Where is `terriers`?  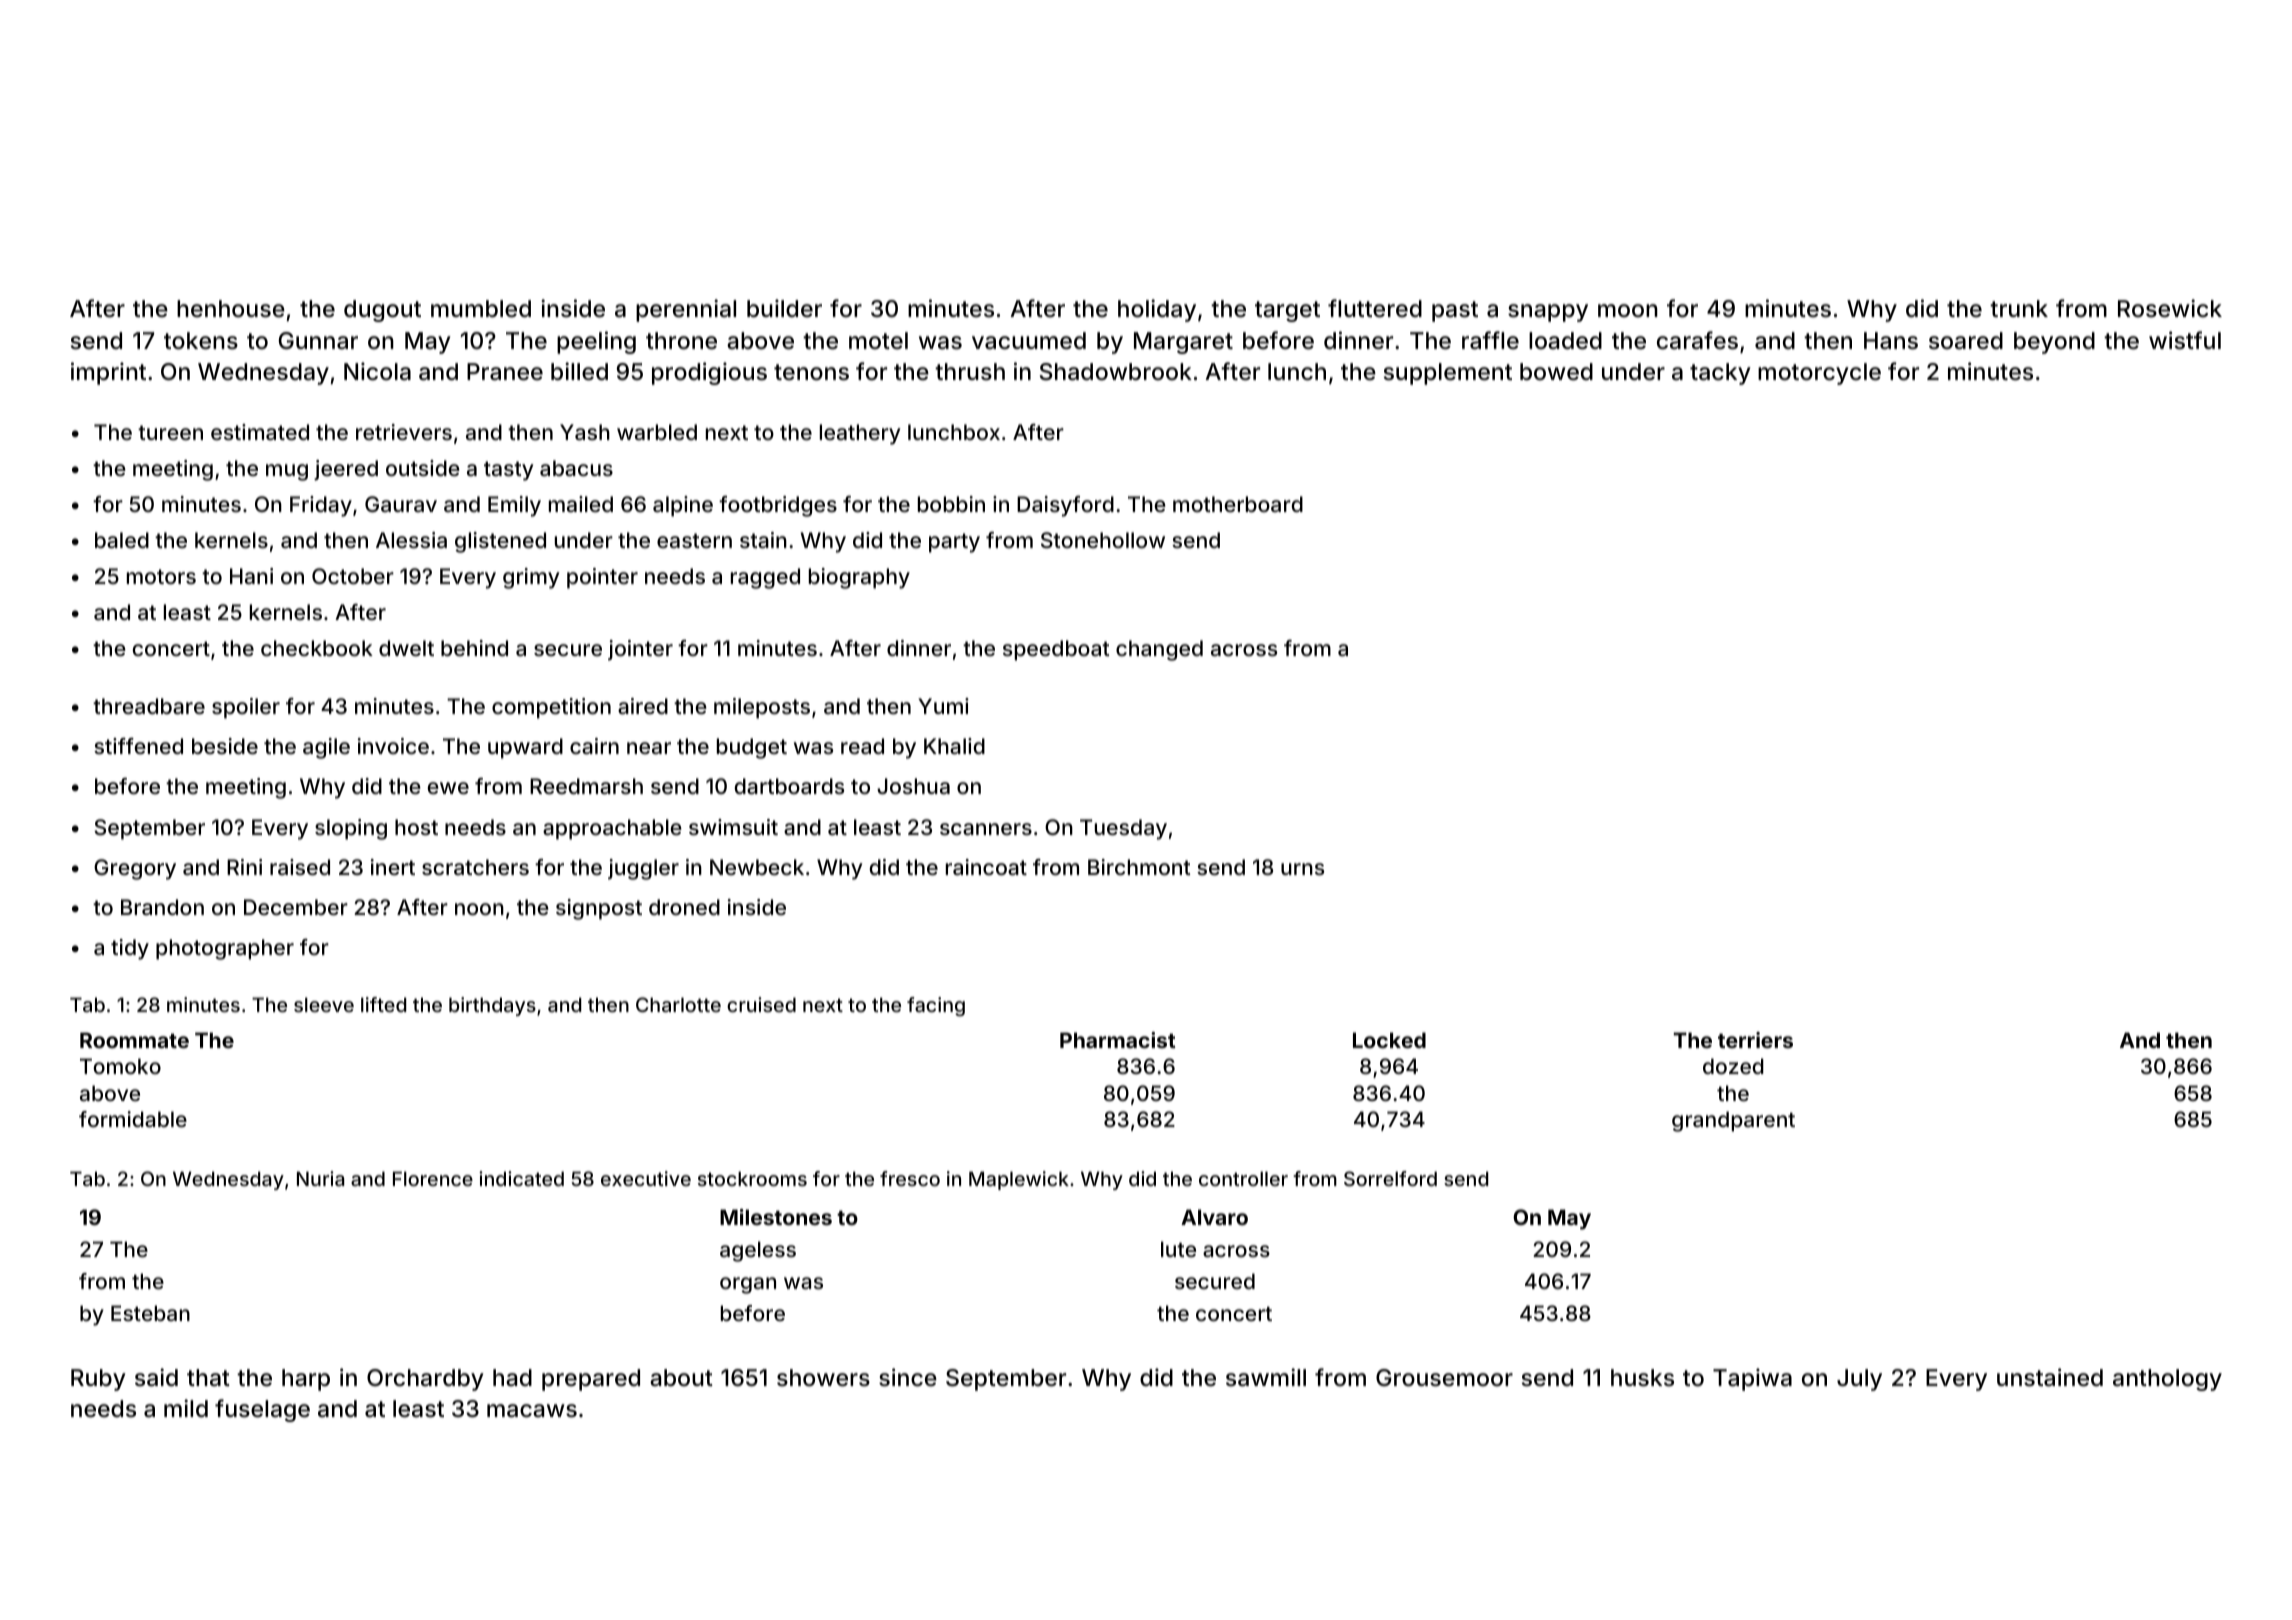
terriers is located at coordinates (1755, 1040).
